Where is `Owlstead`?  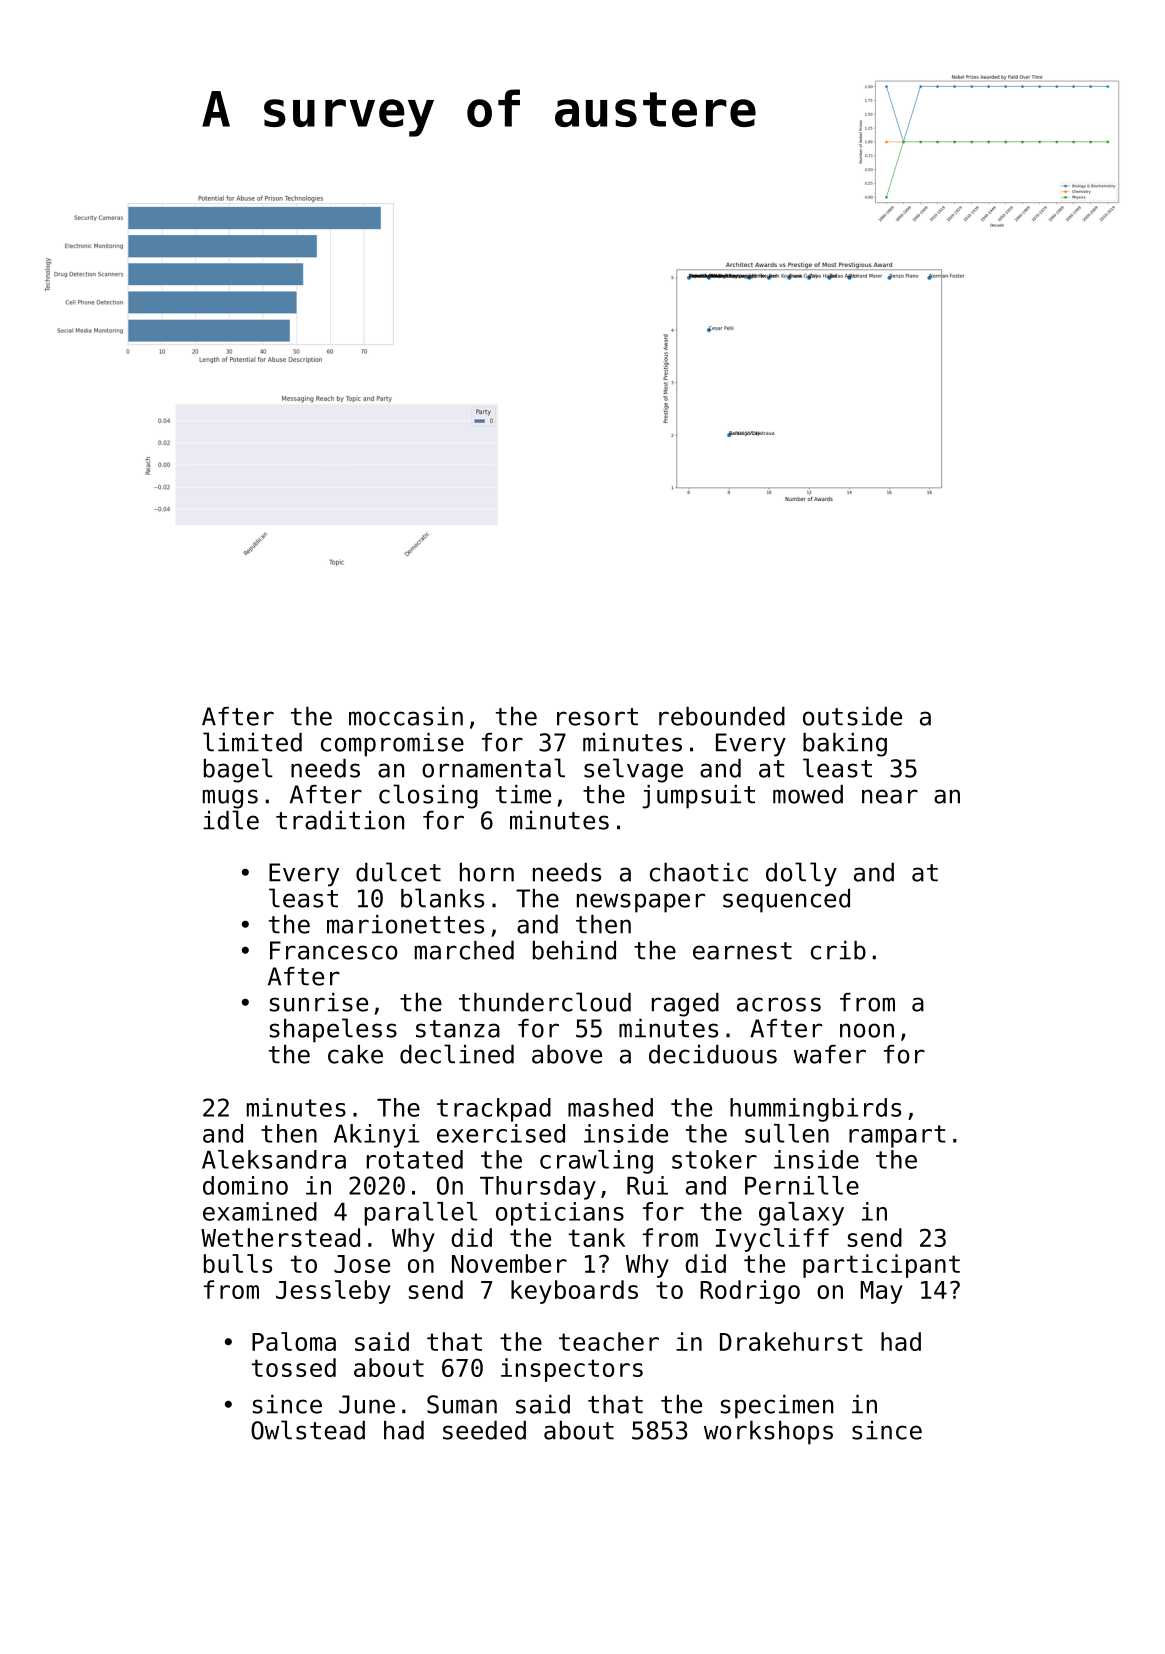
Owlstead is located at coordinates (308, 1430).
